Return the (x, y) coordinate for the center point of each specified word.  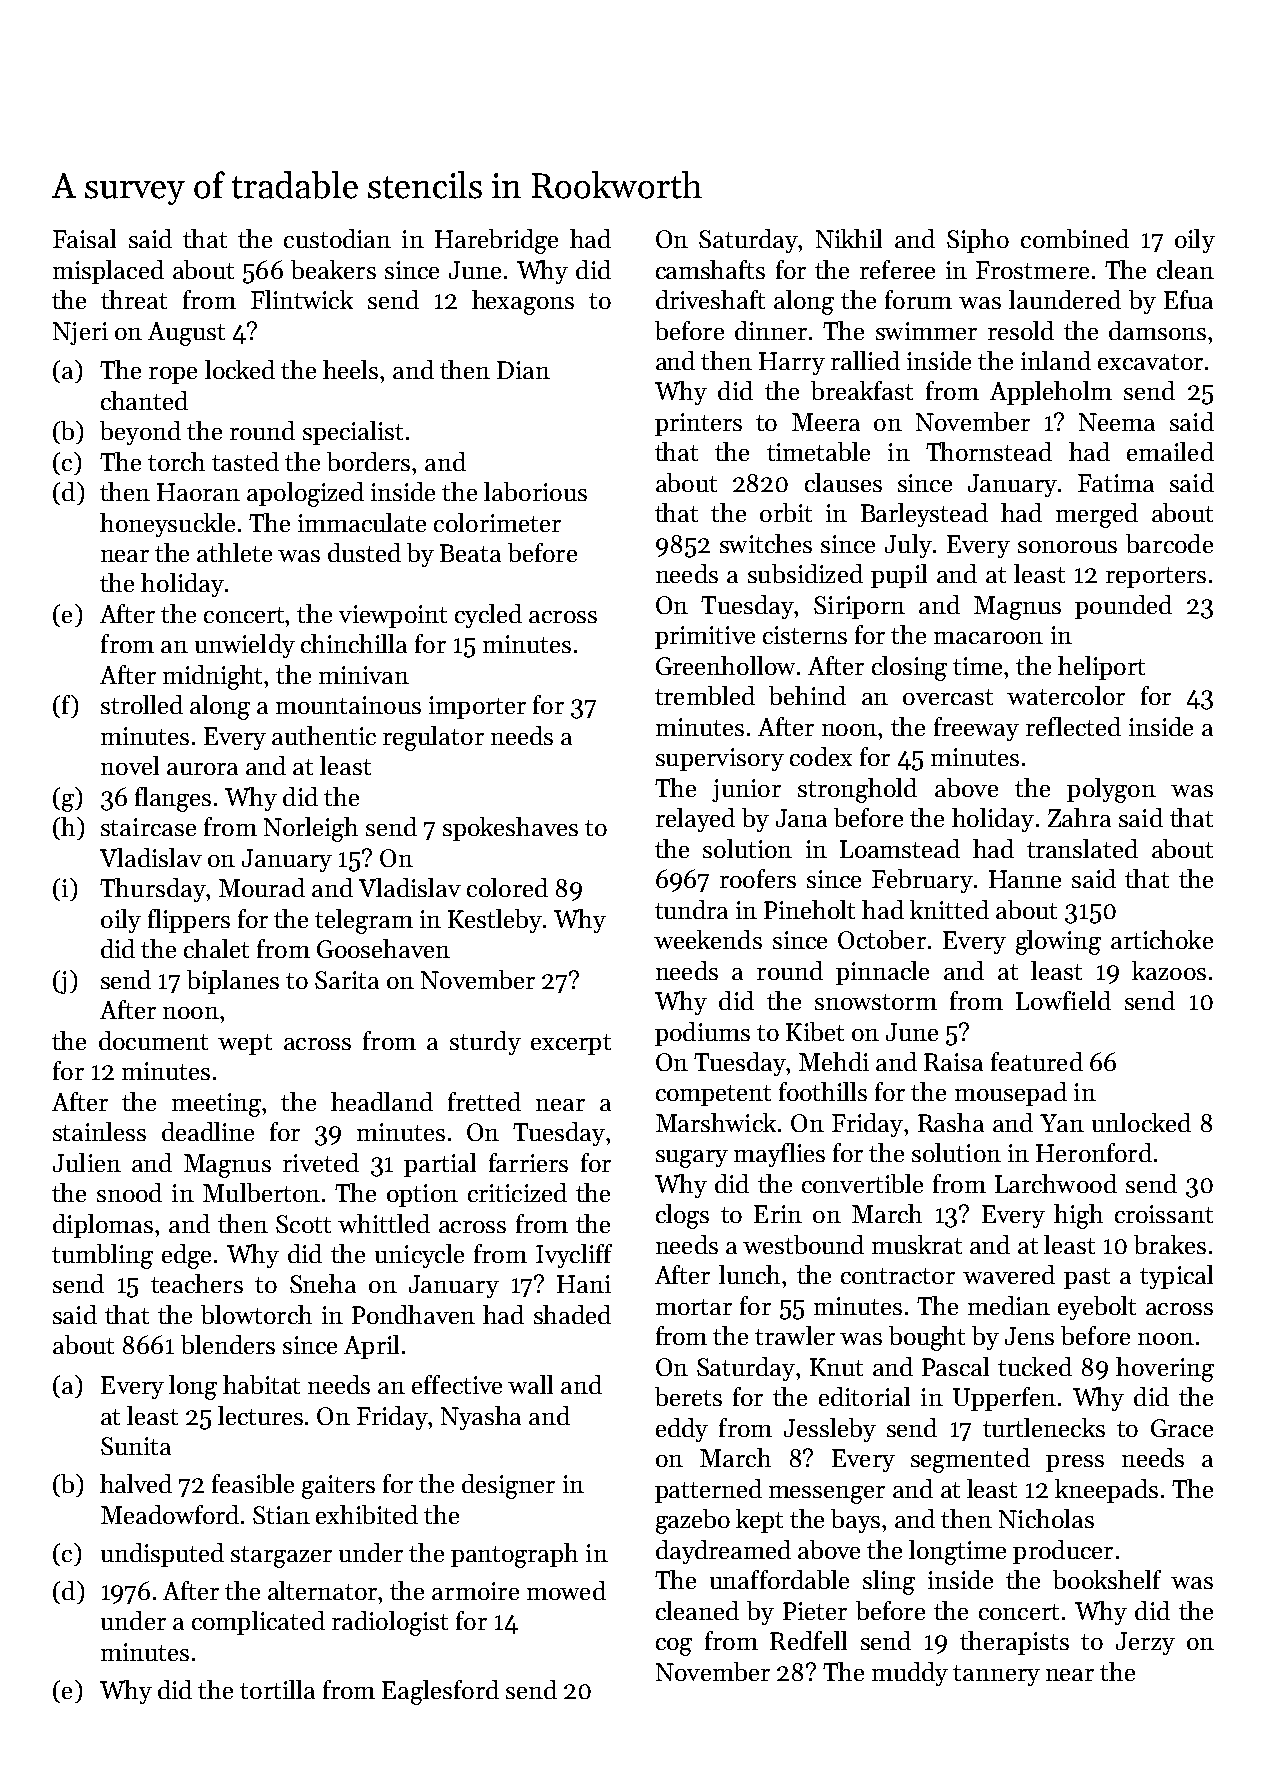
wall (530, 1384)
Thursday (153, 890)
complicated (258, 1623)
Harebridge (496, 241)
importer (477, 707)
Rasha (951, 1122)
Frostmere (1032, 270)
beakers (333, 269)
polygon (1111, 790)
